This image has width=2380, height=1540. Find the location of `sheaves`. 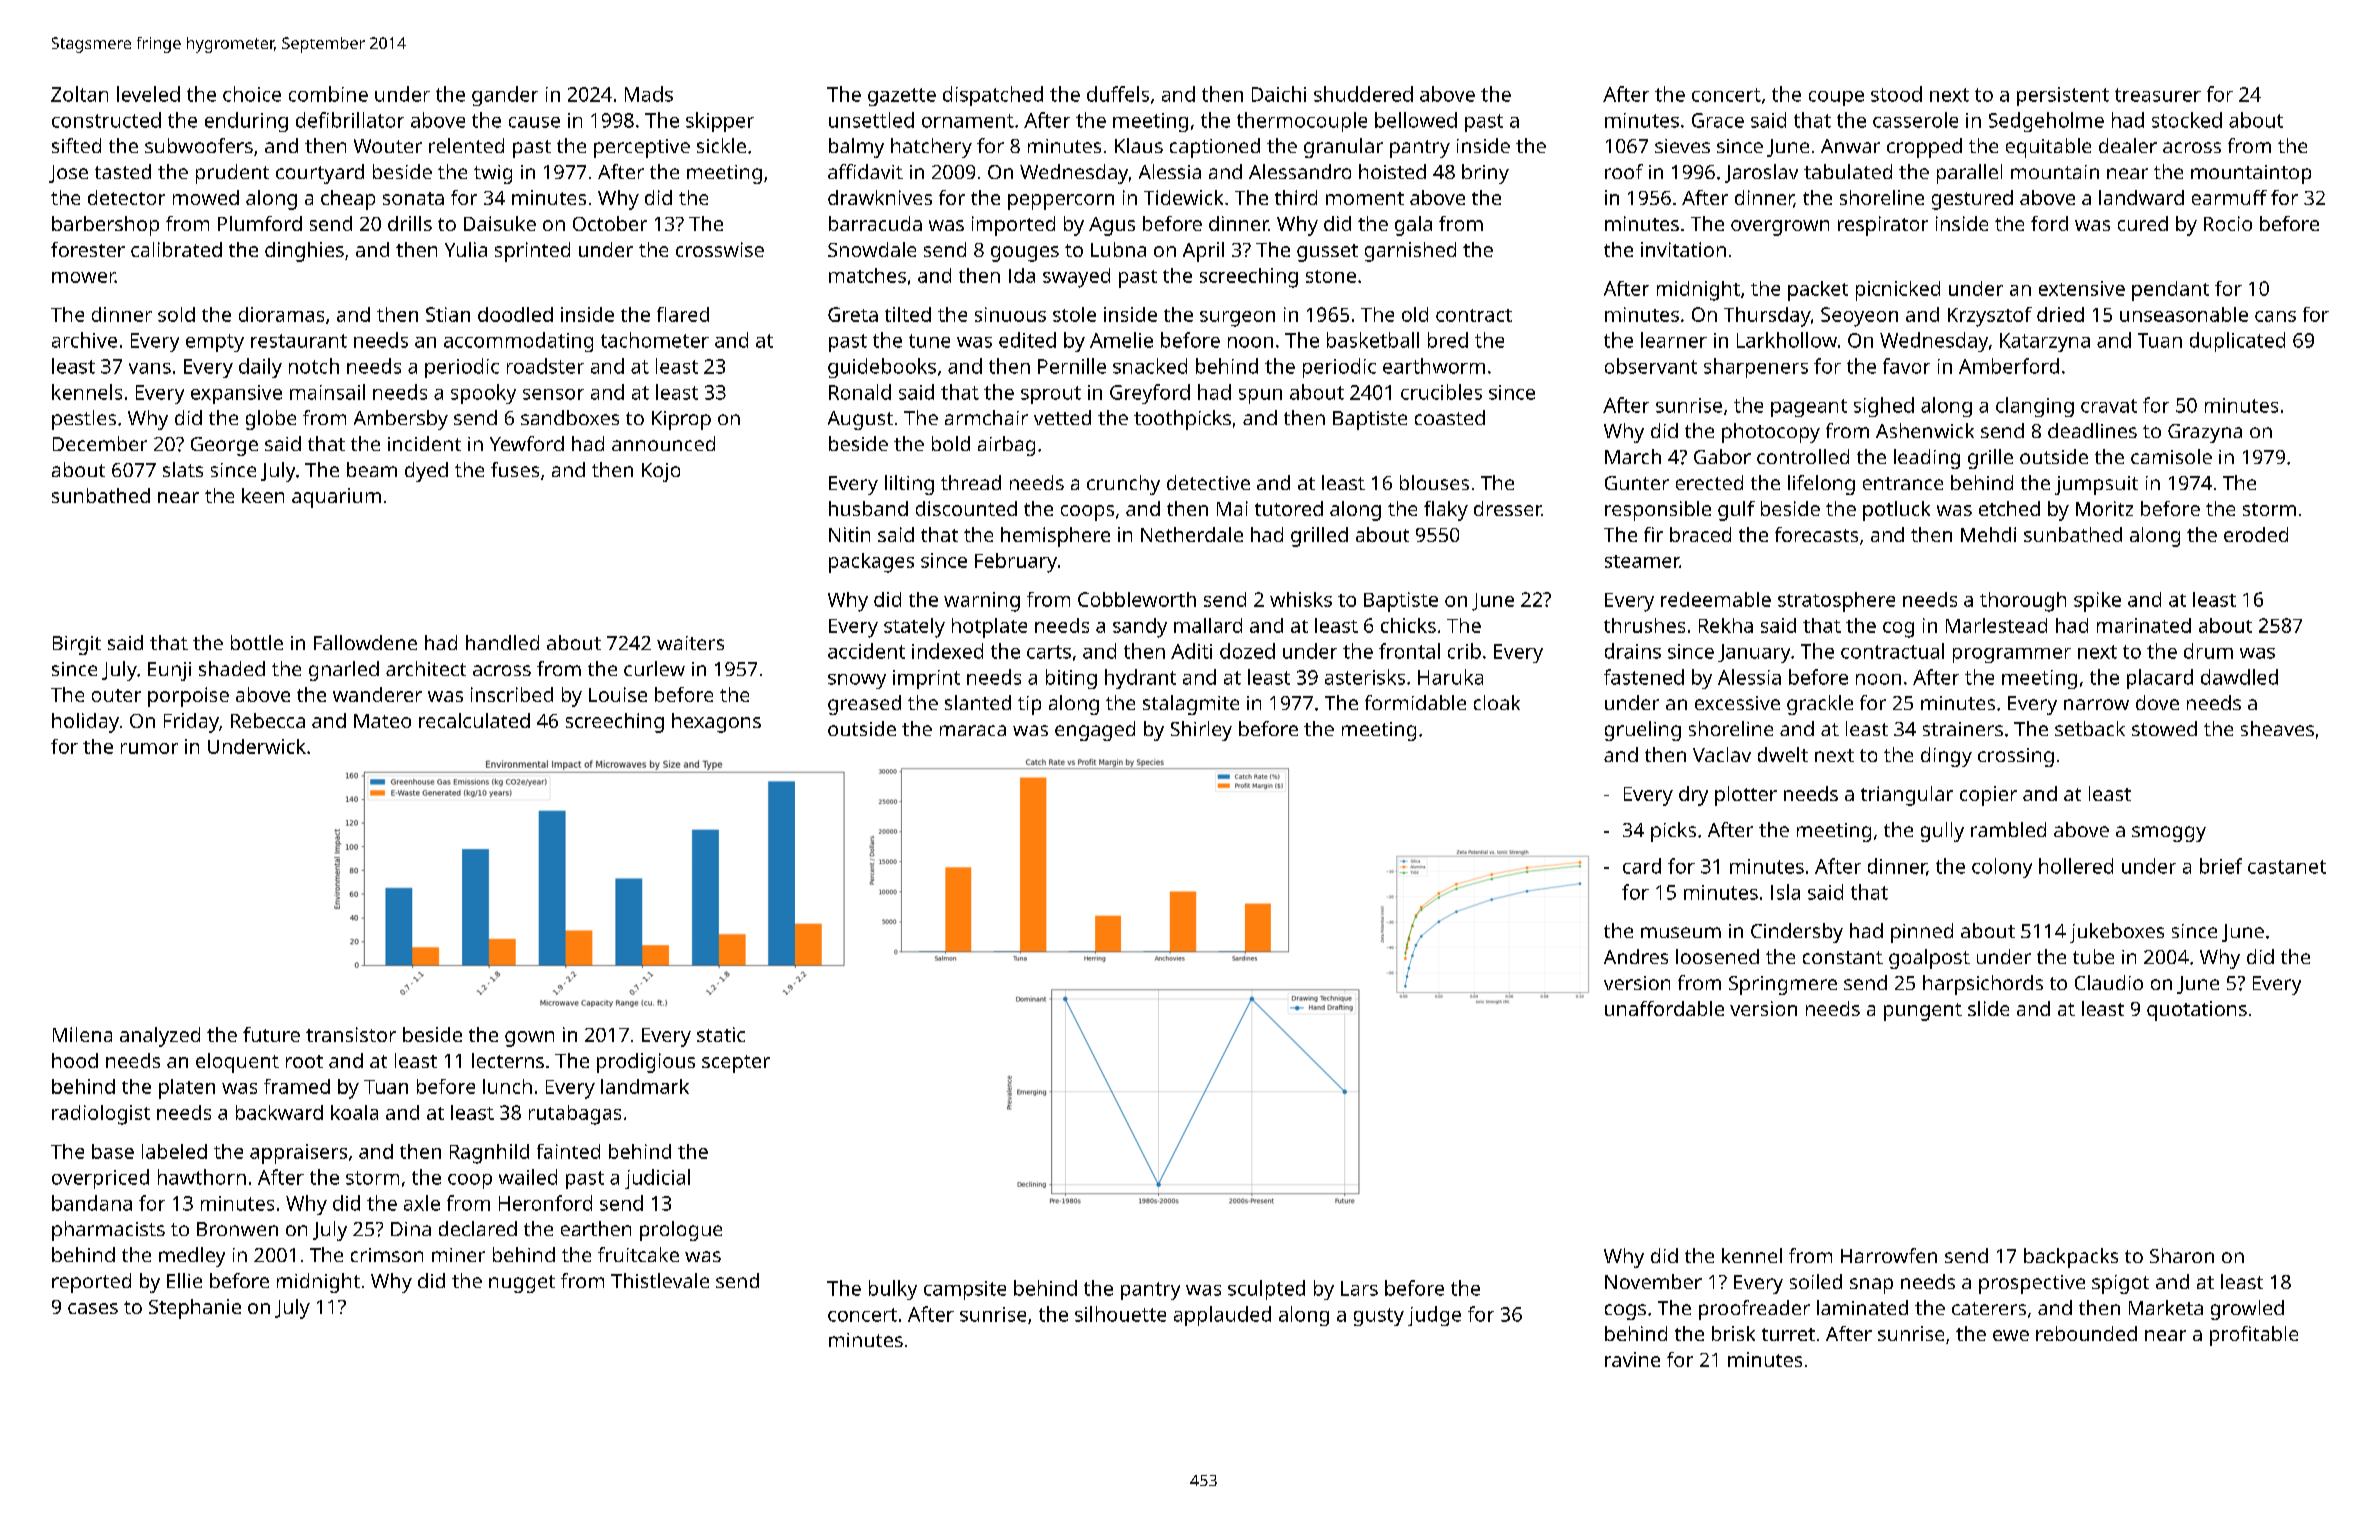

sheaves is located at coordinates (2277, 728).
